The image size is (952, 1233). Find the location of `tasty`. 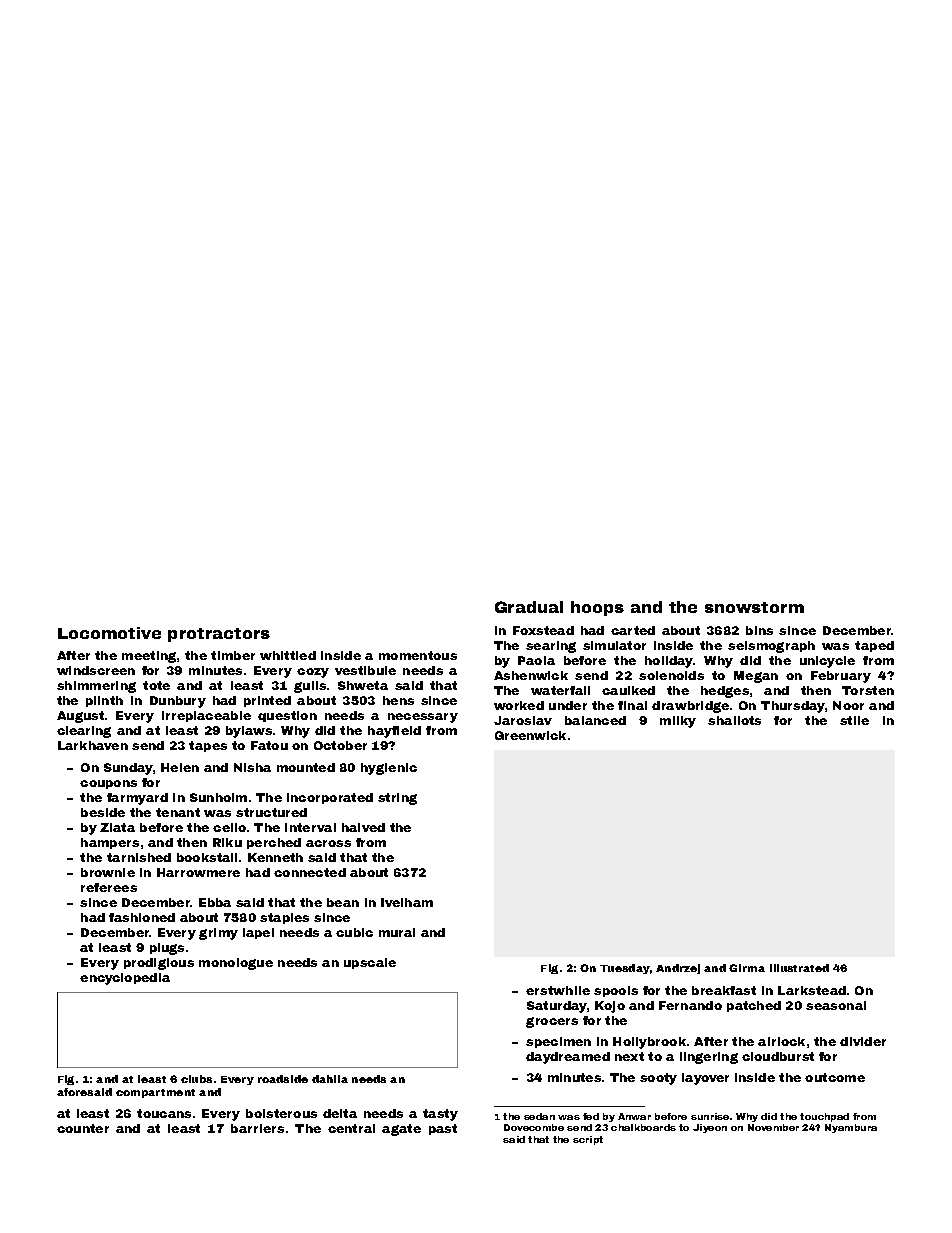

tasty is located at coordinates (440, 1115).
